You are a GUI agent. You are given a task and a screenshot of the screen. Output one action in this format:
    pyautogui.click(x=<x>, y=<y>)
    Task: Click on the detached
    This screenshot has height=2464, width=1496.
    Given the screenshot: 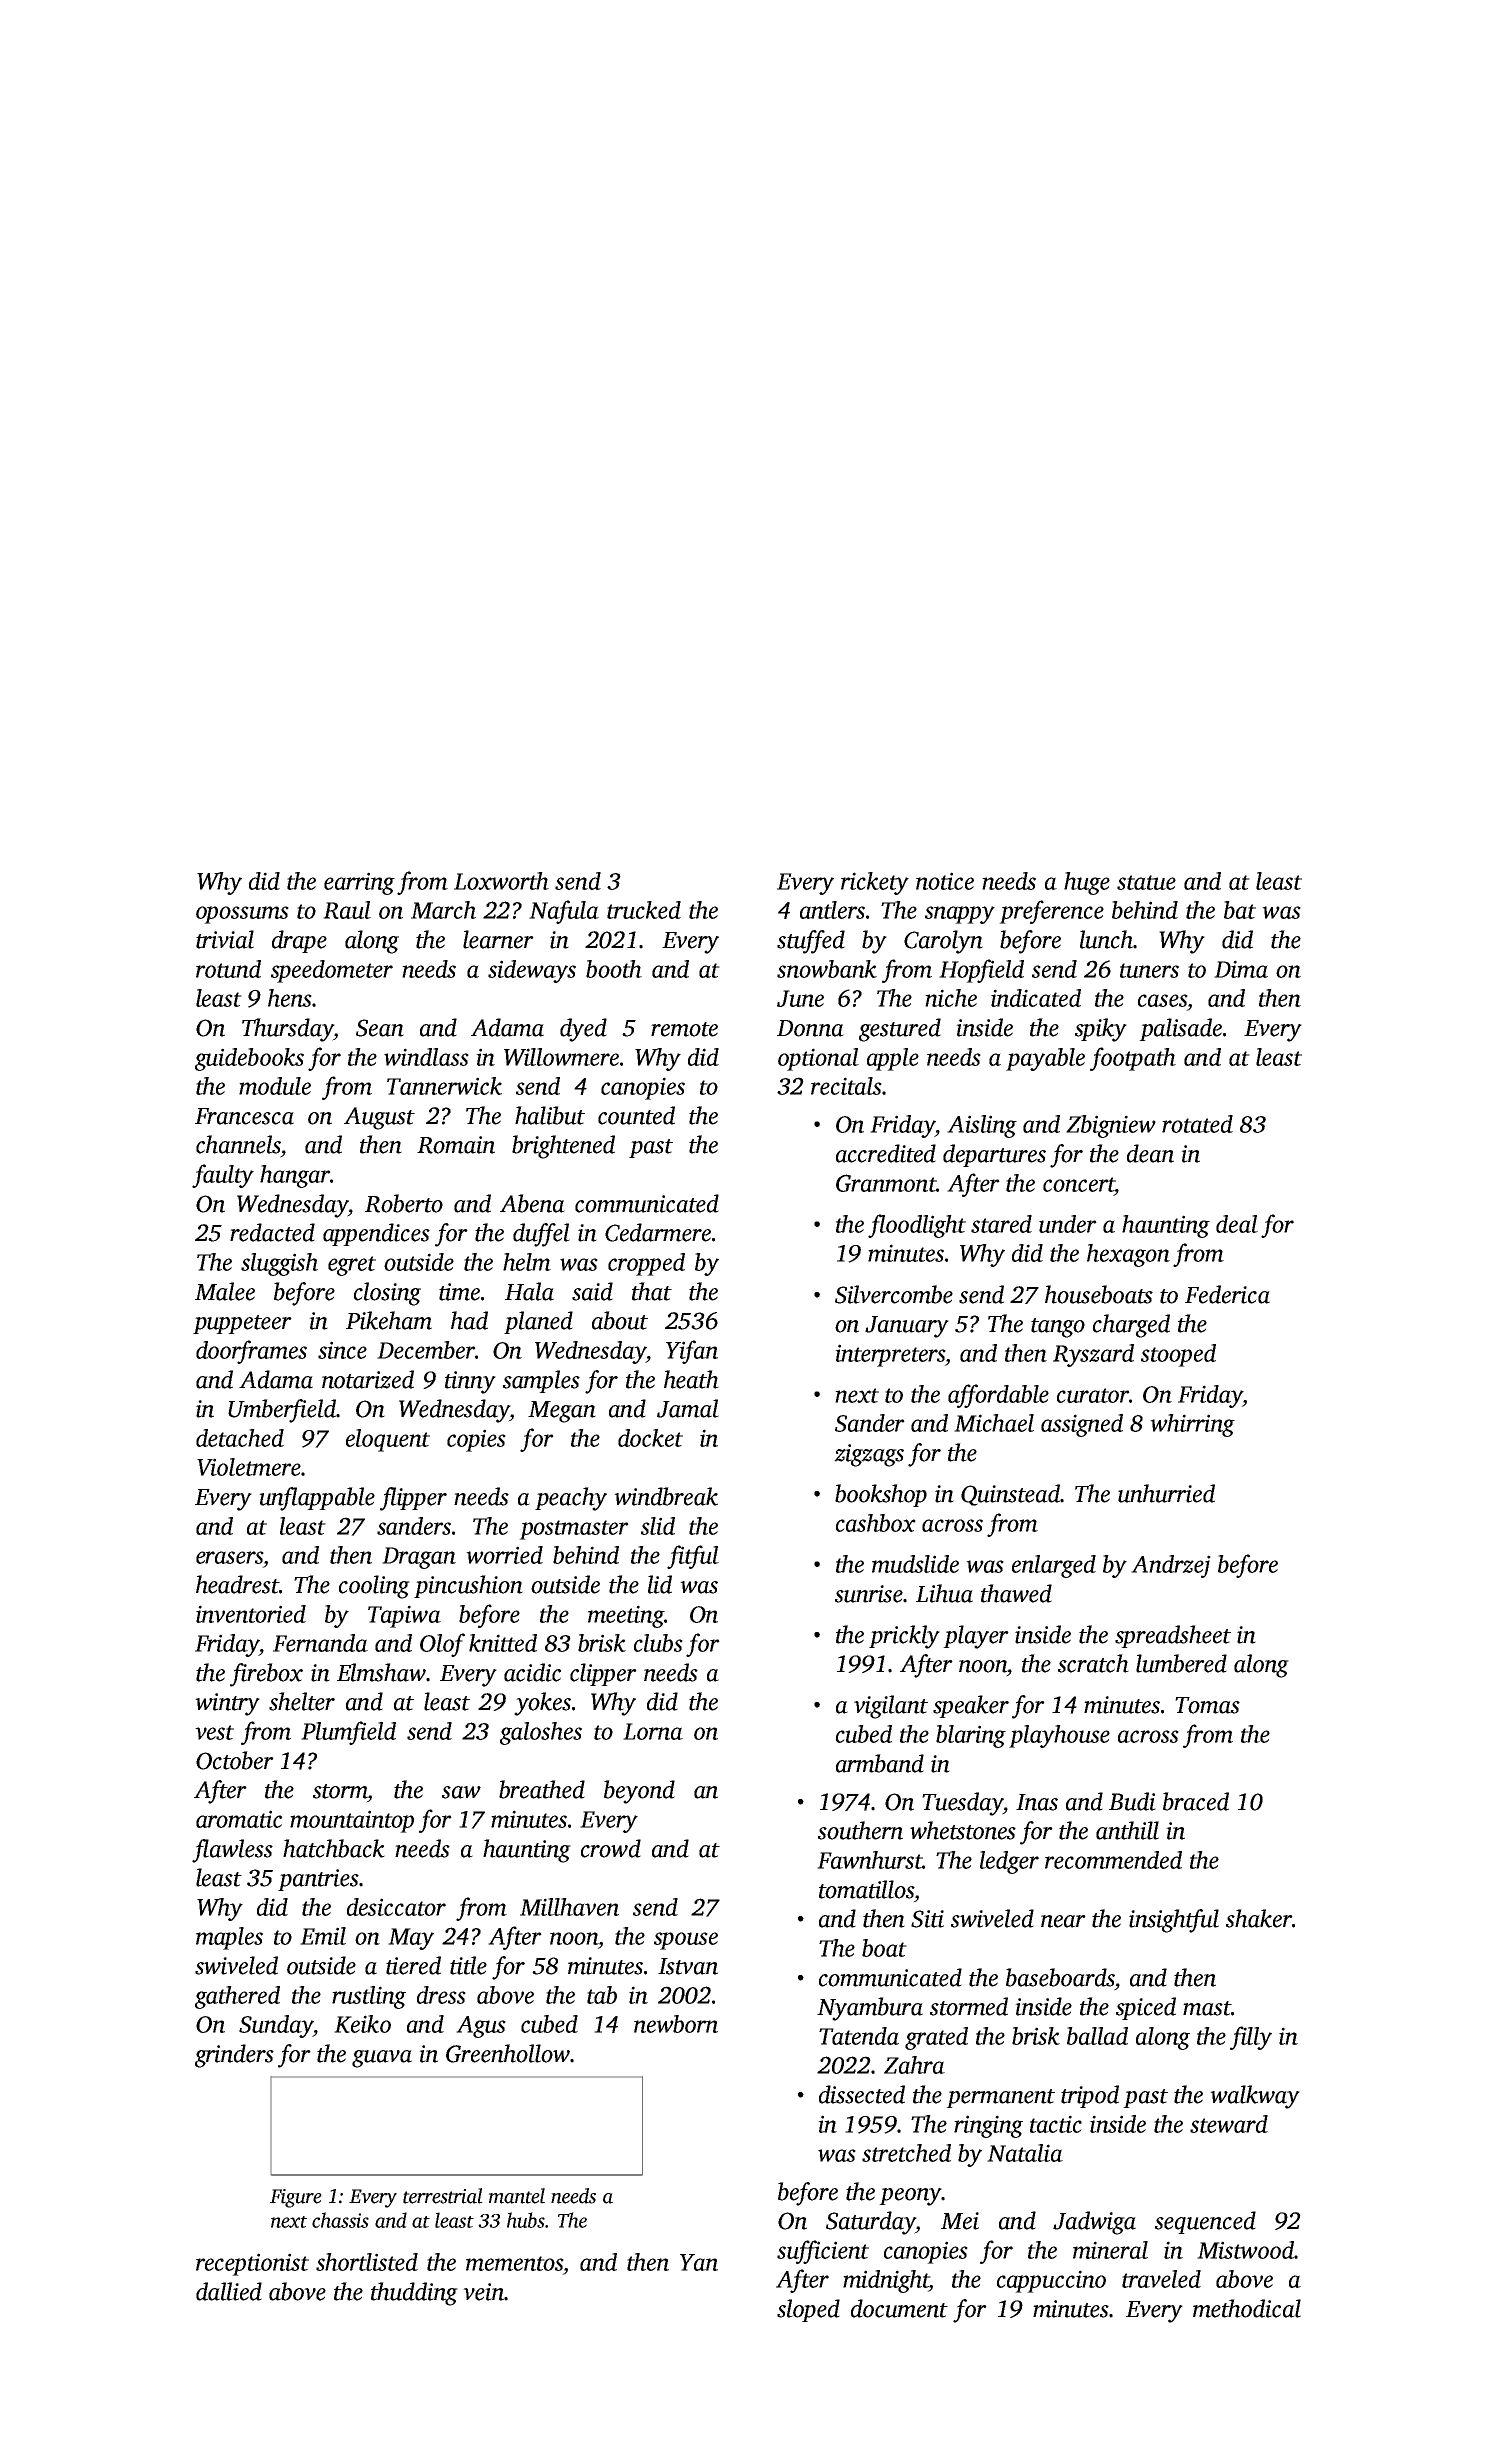 What is the action you would take?
    pyautogui.click(x=240, y=1438)
